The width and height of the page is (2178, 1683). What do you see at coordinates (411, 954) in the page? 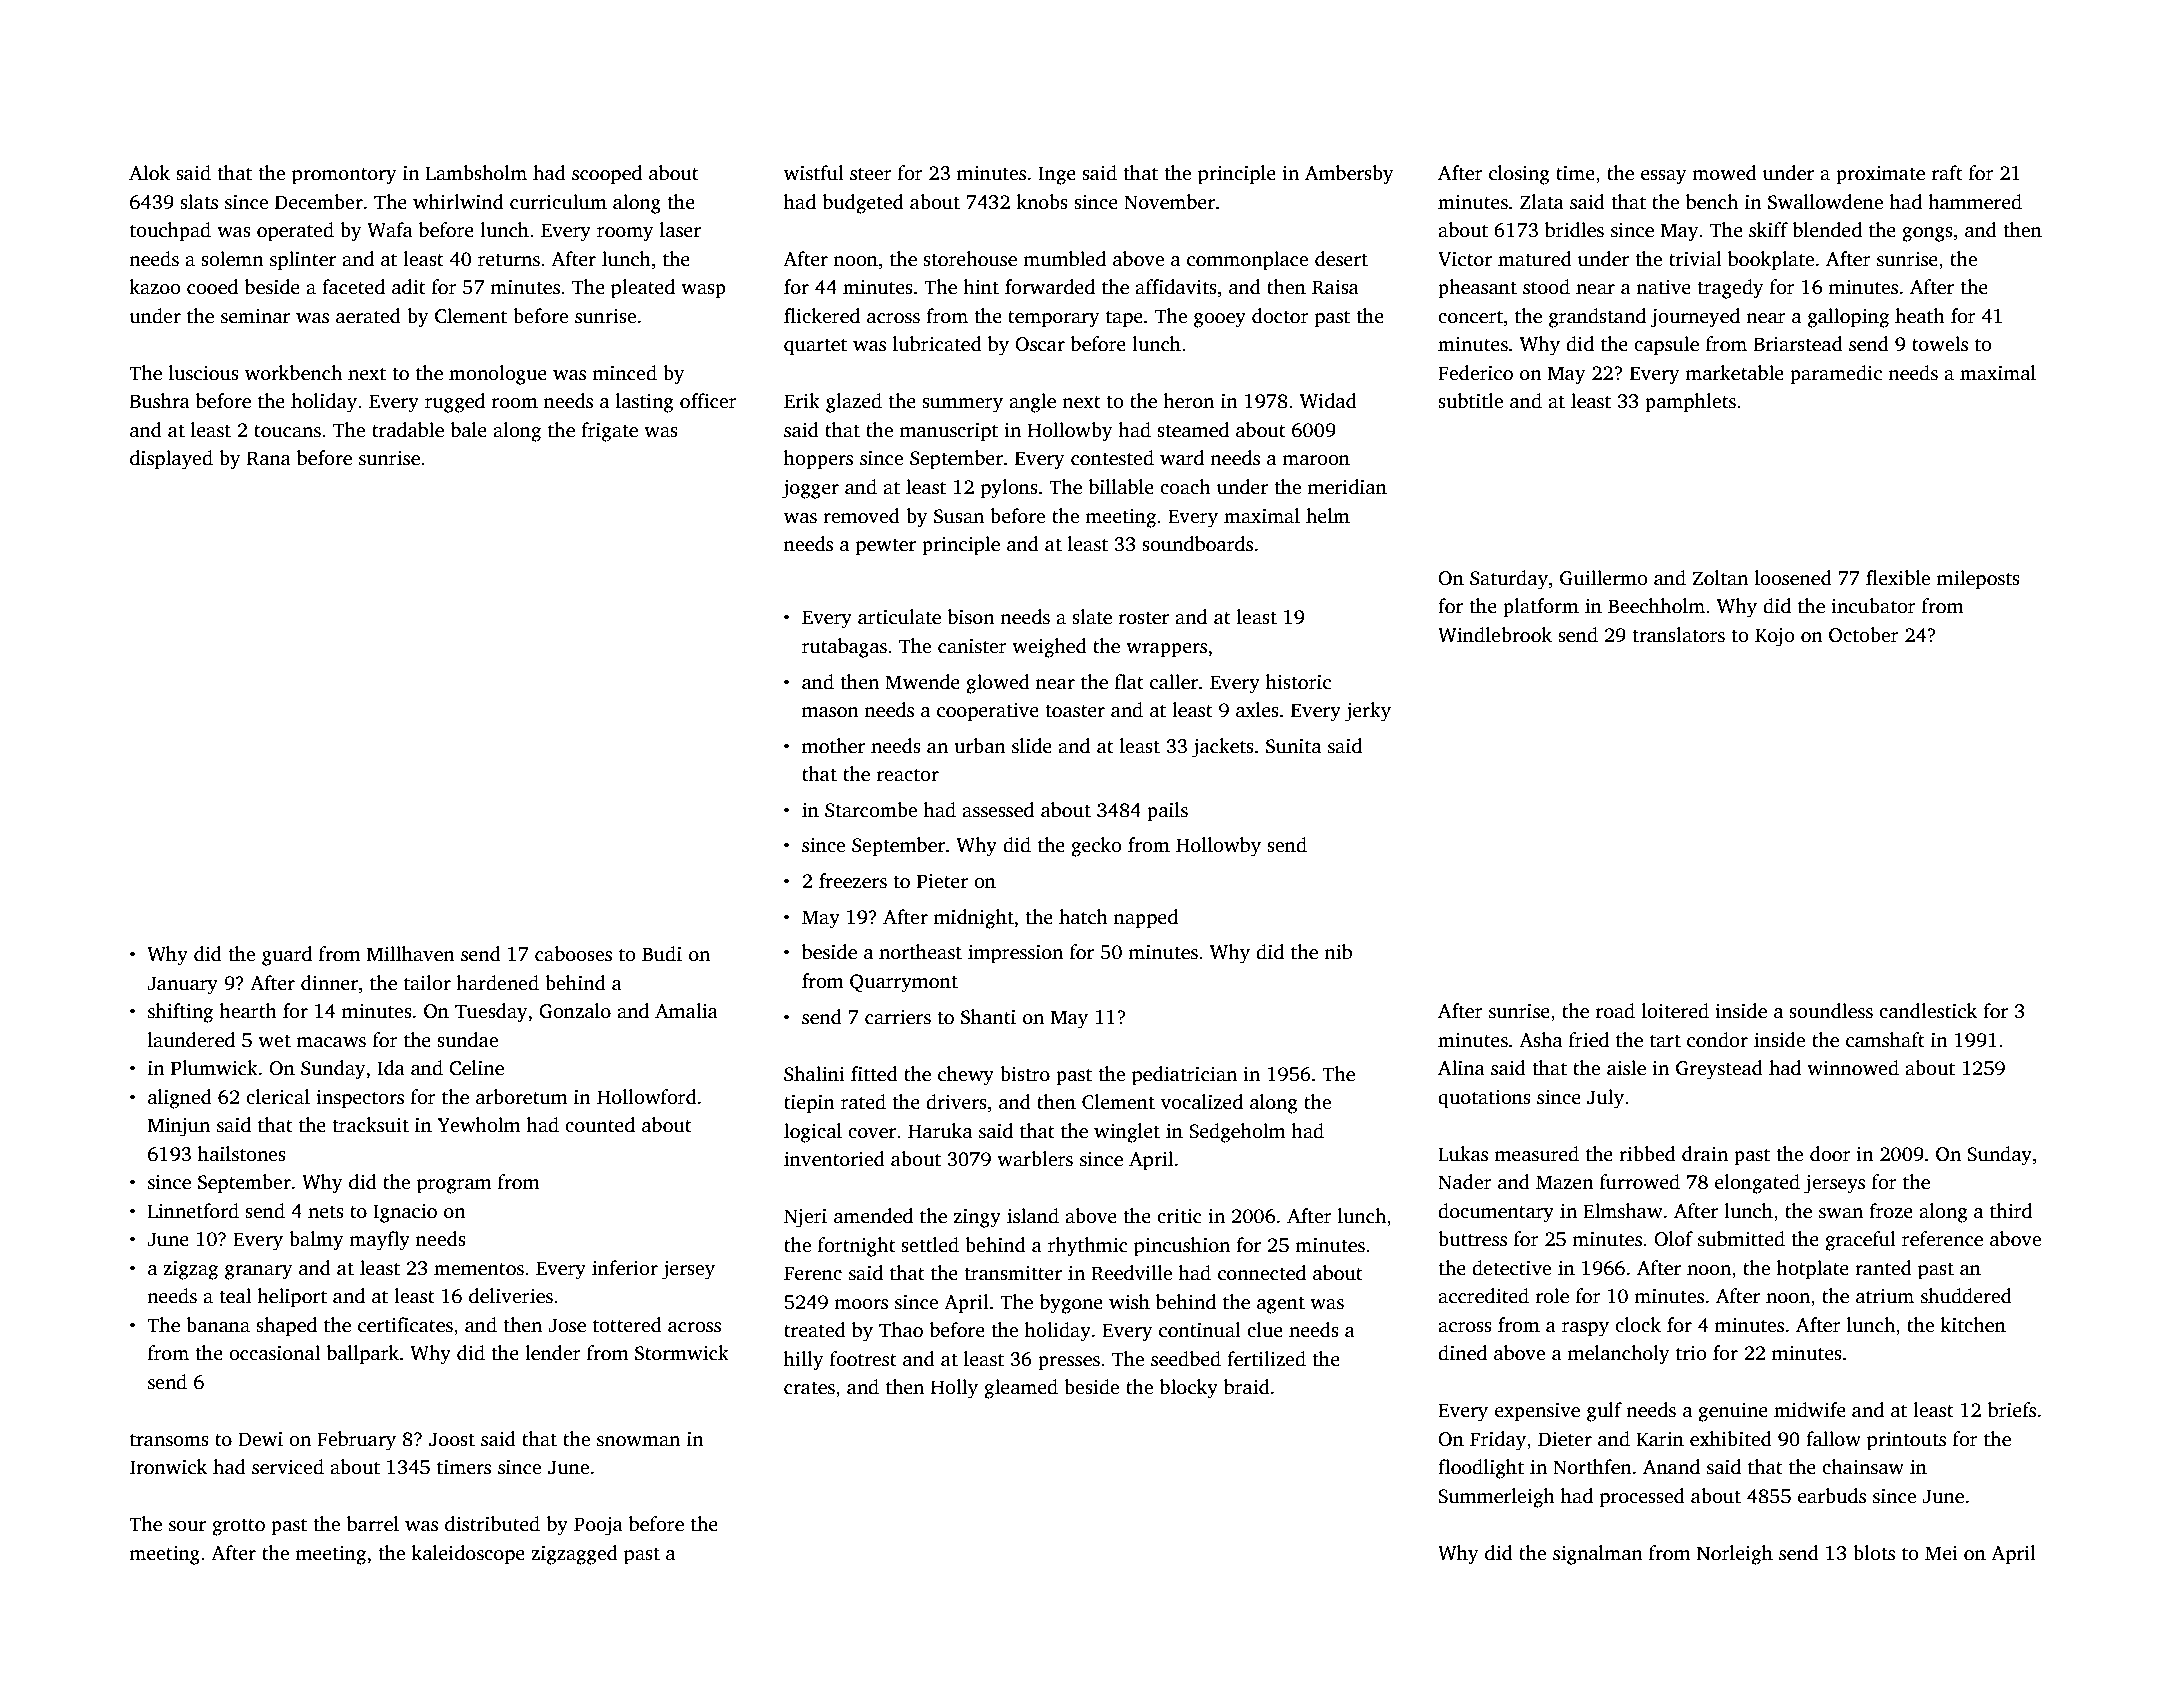
I see `Millhaven` at bounding box center [411, 954].
